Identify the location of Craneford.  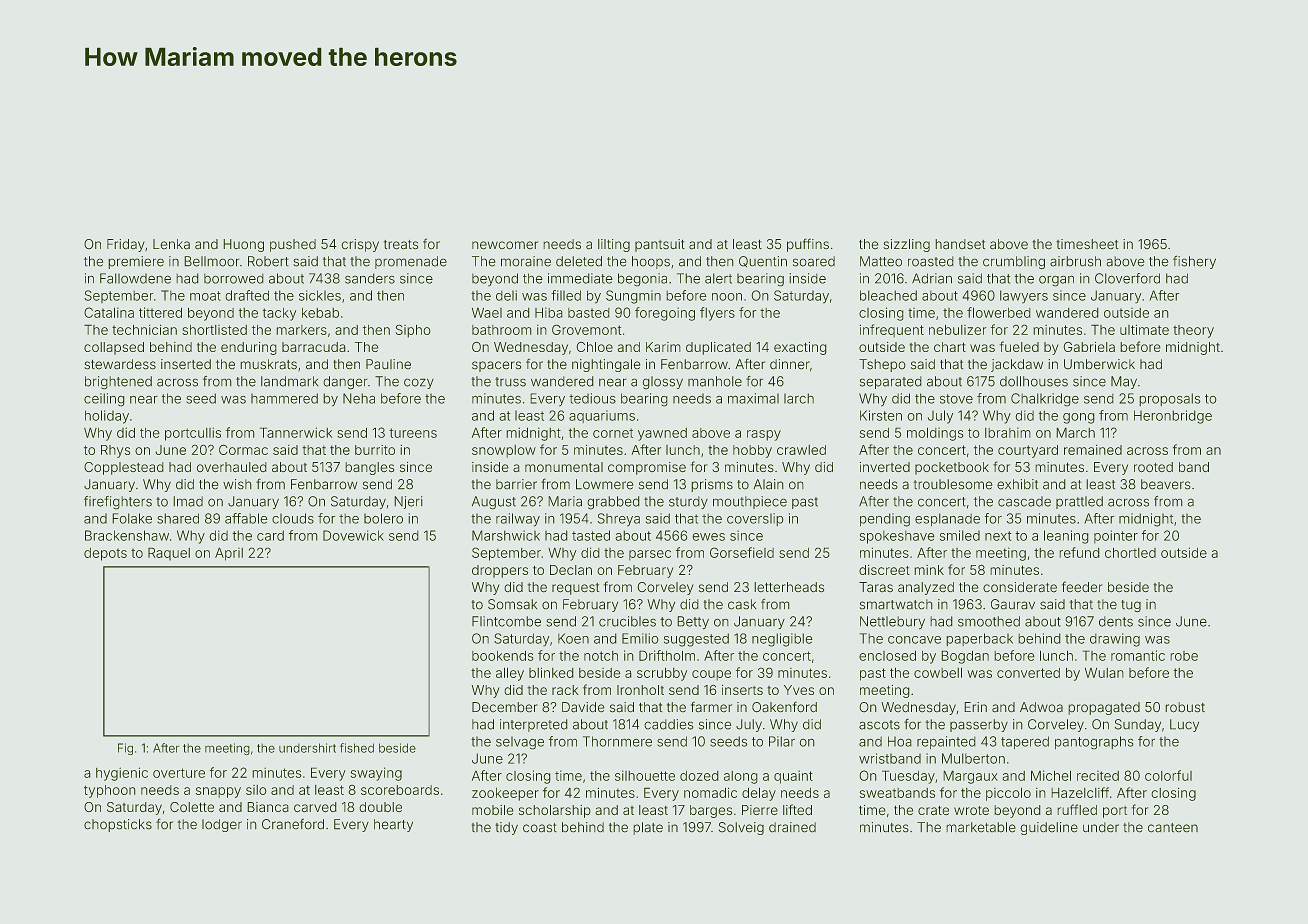
(293, 824).
